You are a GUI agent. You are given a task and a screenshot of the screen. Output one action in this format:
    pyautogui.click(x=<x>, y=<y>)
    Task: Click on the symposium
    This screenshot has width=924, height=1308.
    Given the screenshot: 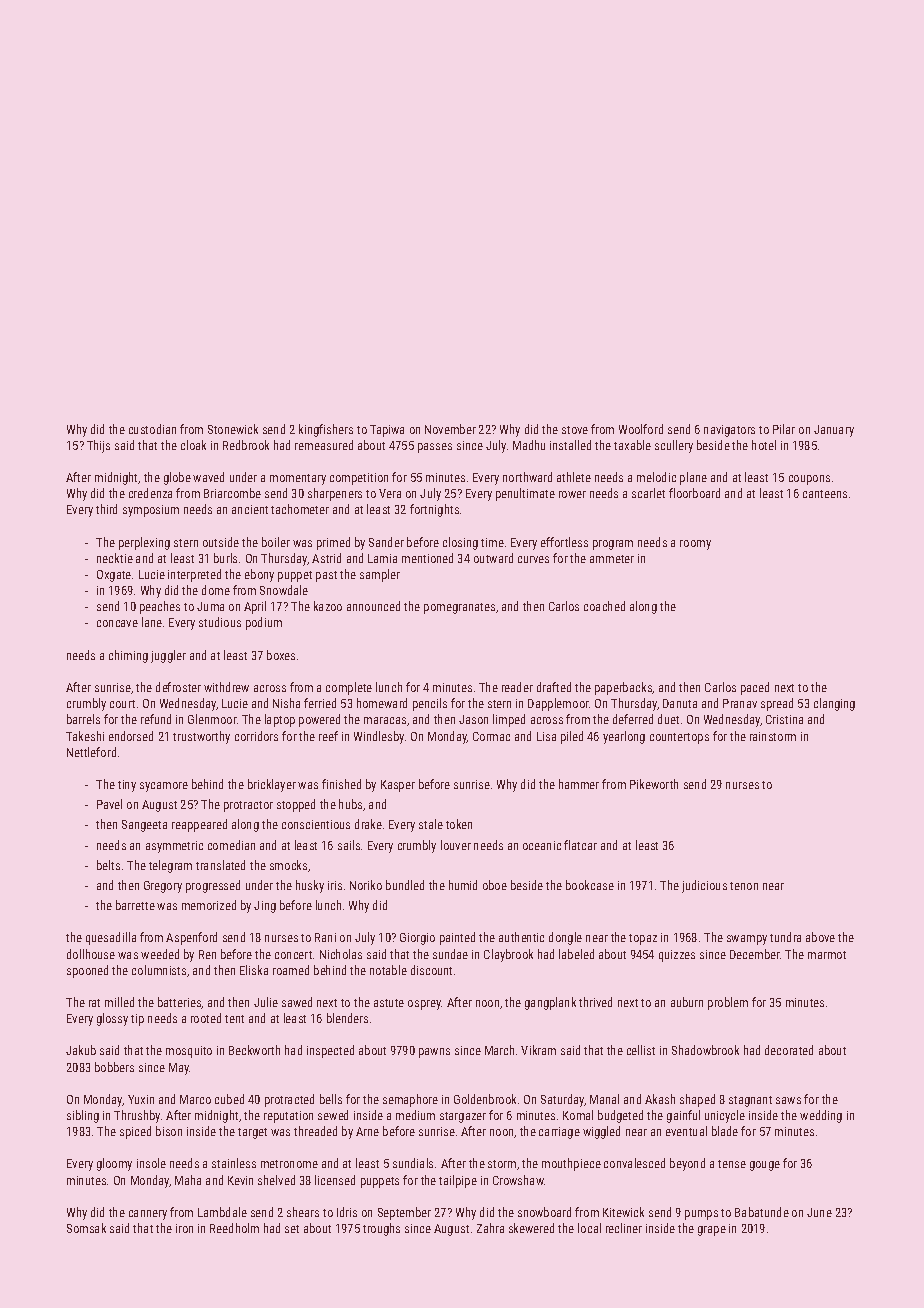 What is the action you would take?
    pyautogui.click(x=151, y=511)
